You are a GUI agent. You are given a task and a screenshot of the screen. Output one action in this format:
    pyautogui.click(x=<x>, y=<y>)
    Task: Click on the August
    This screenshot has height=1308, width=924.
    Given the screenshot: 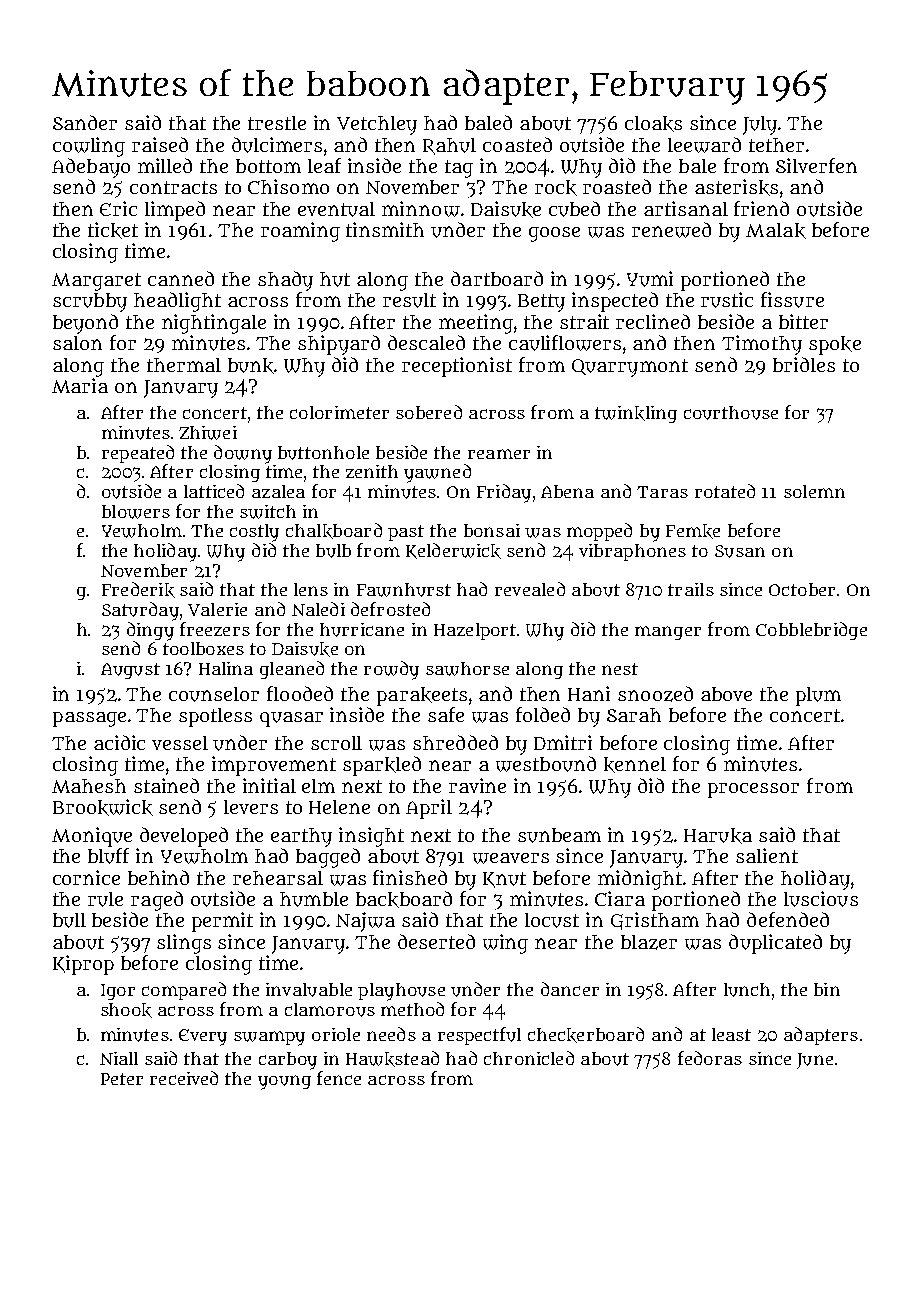 What is the action you would take?
    pyautogui.click(x=130, y=671)
